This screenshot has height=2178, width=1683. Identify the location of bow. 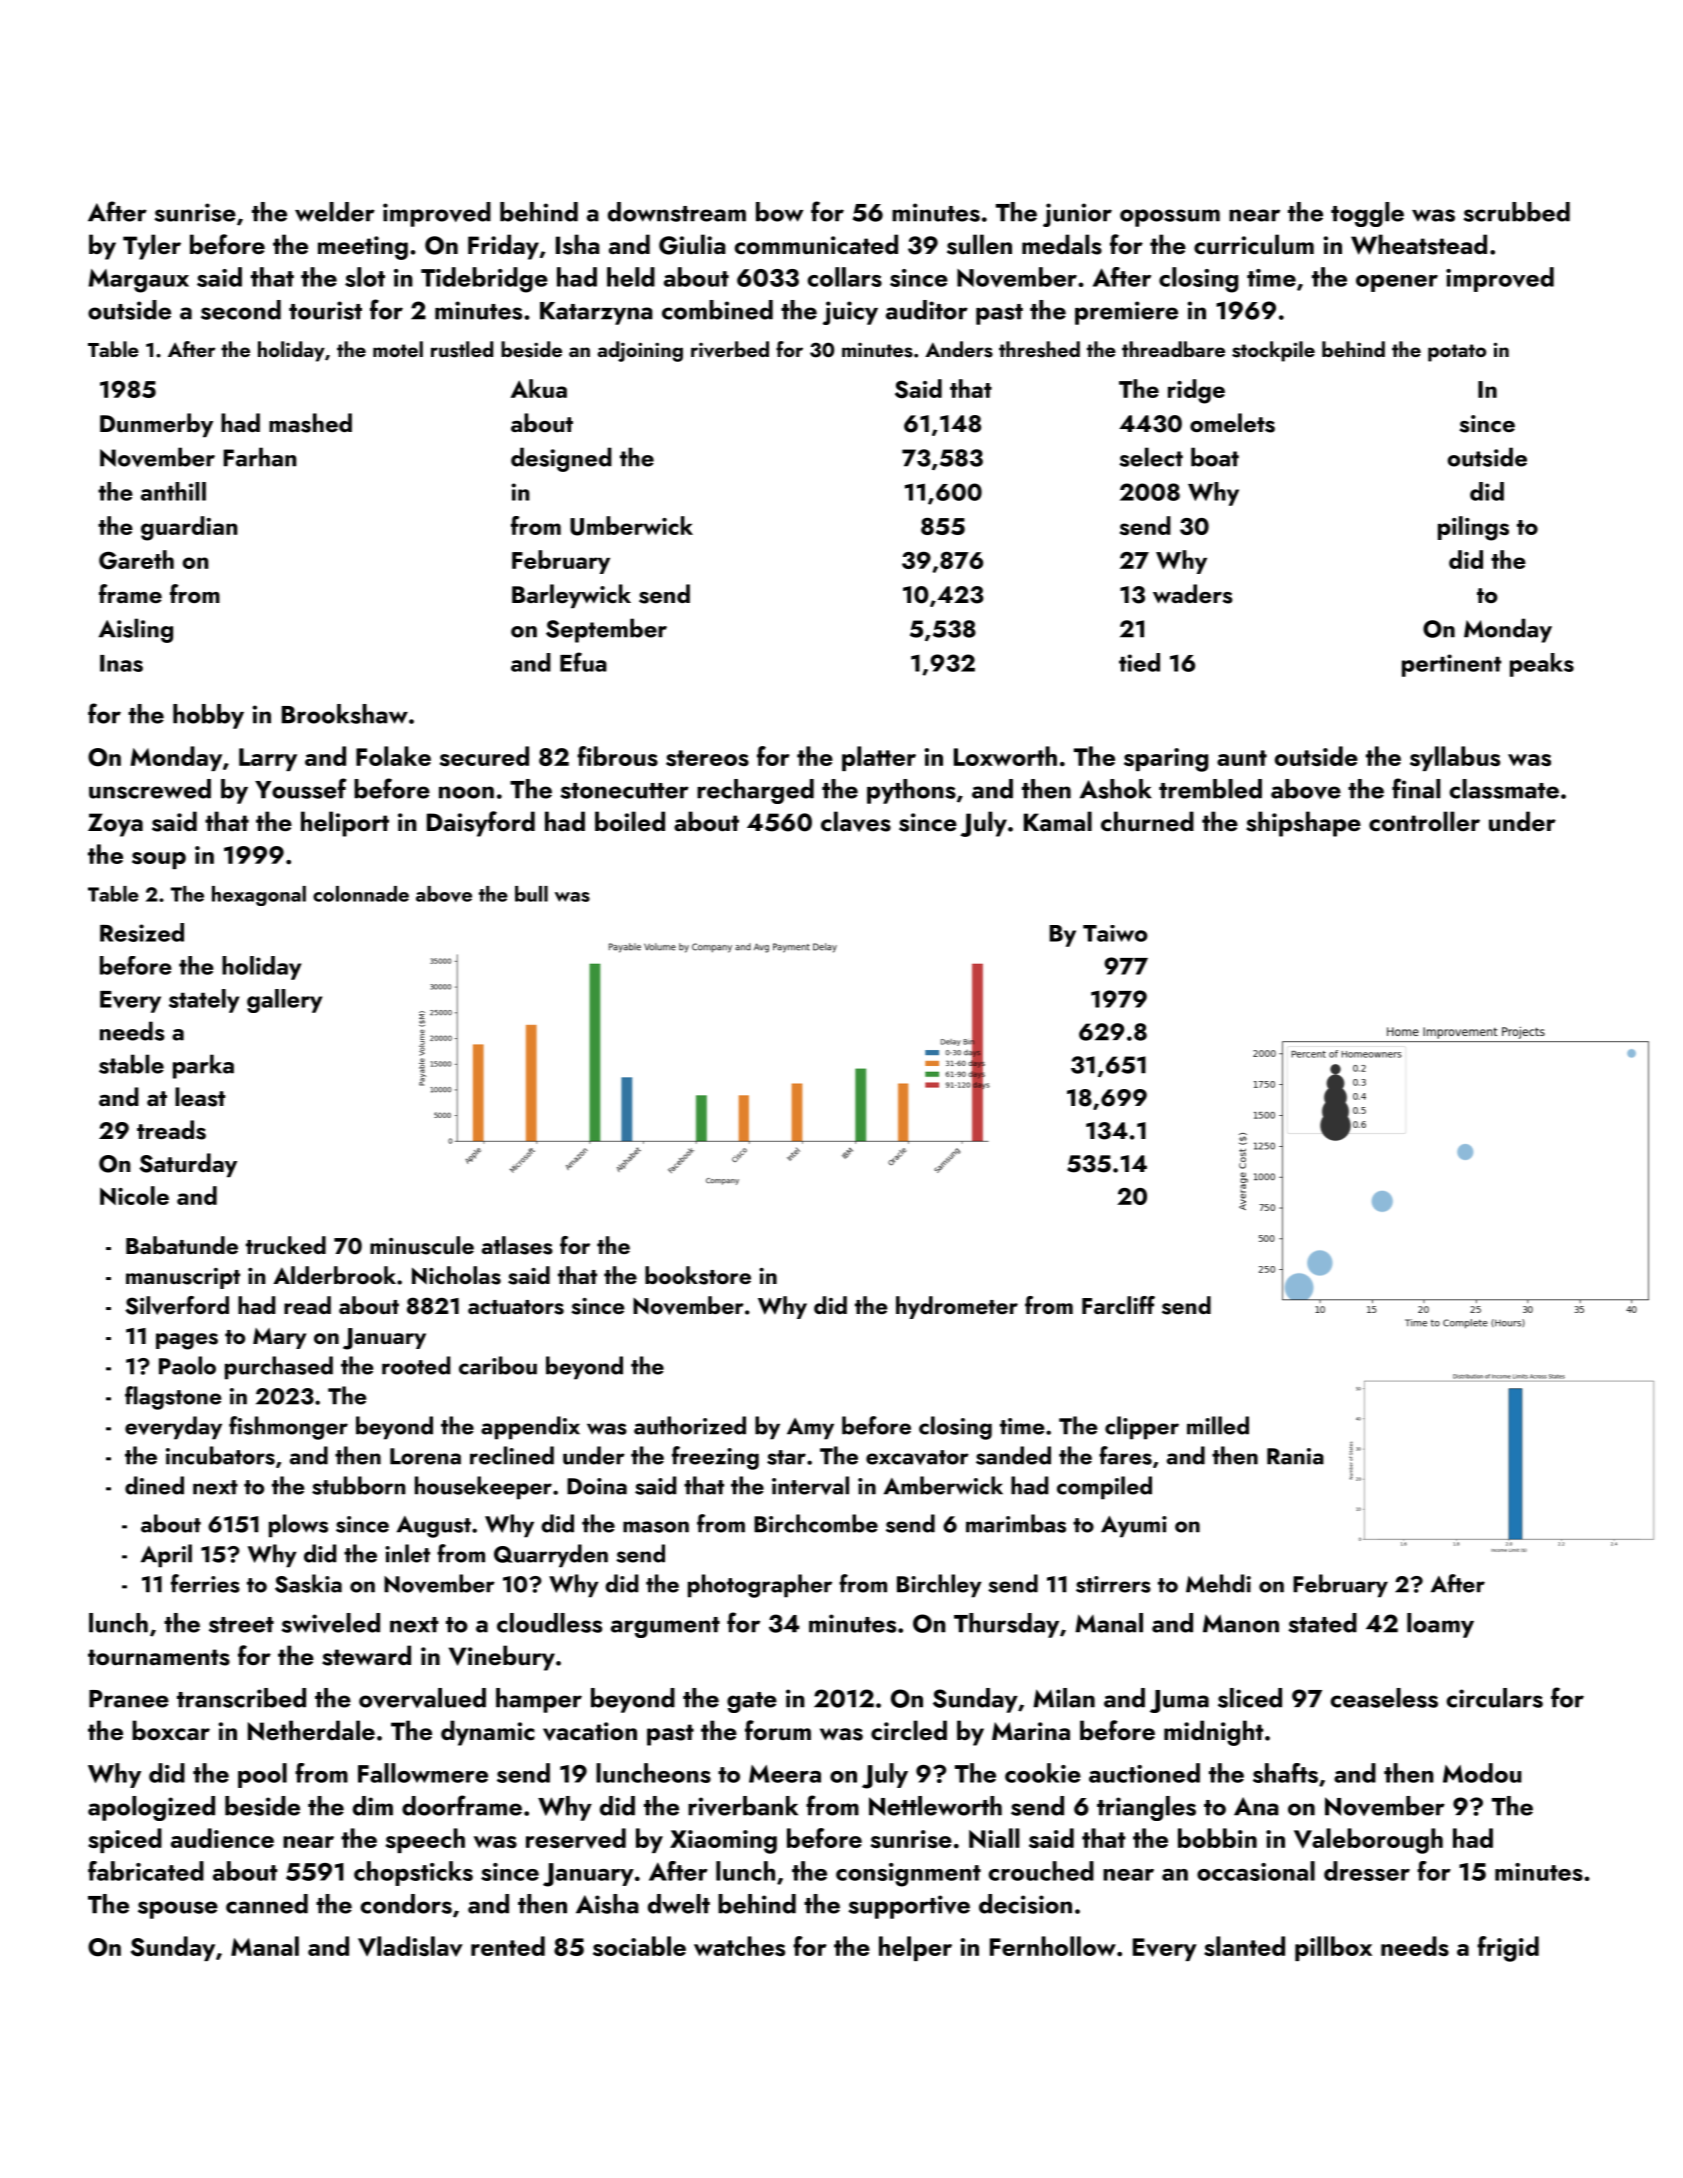
(779, 212).
